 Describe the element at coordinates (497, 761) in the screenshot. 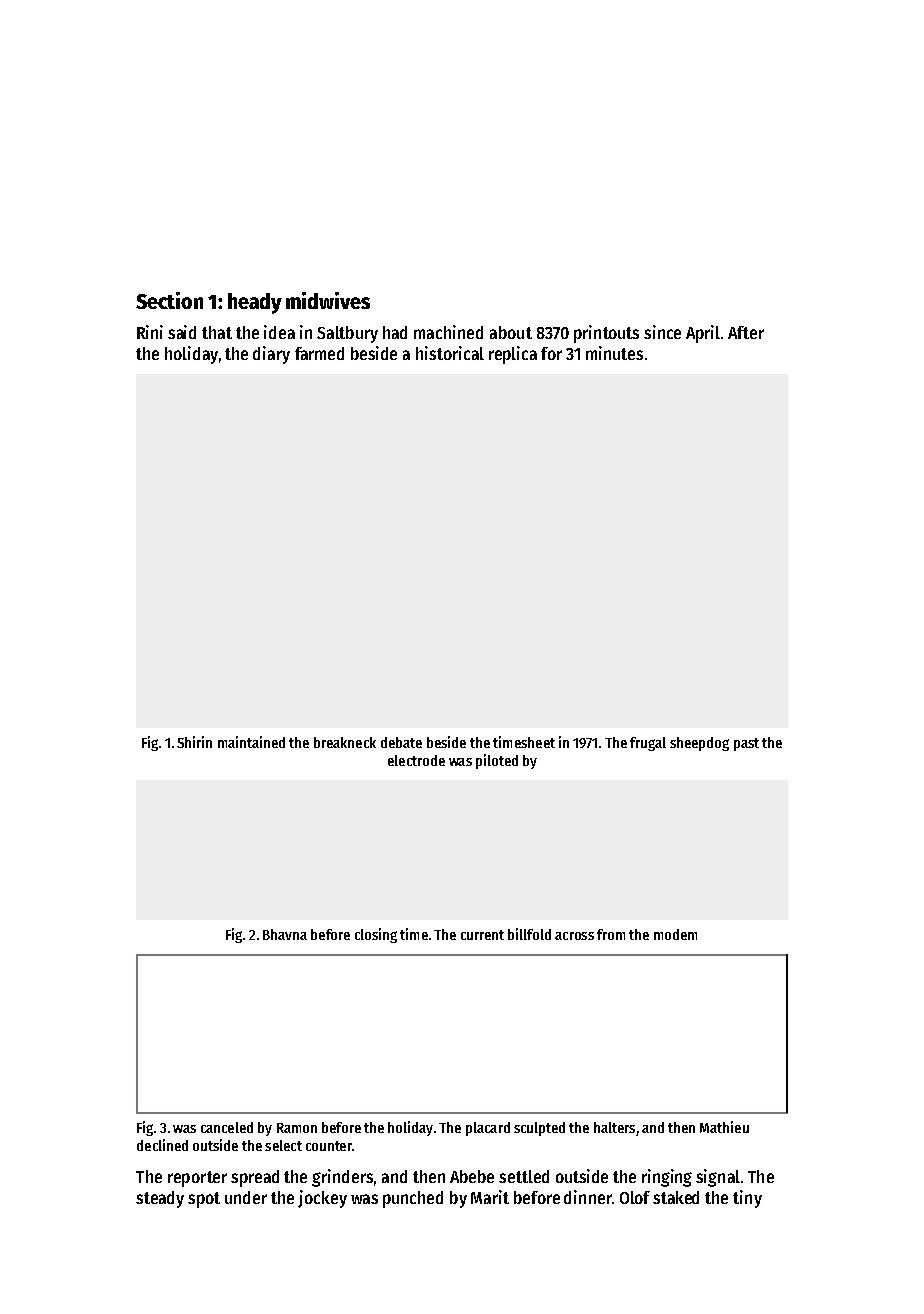

I see `piloted` at that location.
